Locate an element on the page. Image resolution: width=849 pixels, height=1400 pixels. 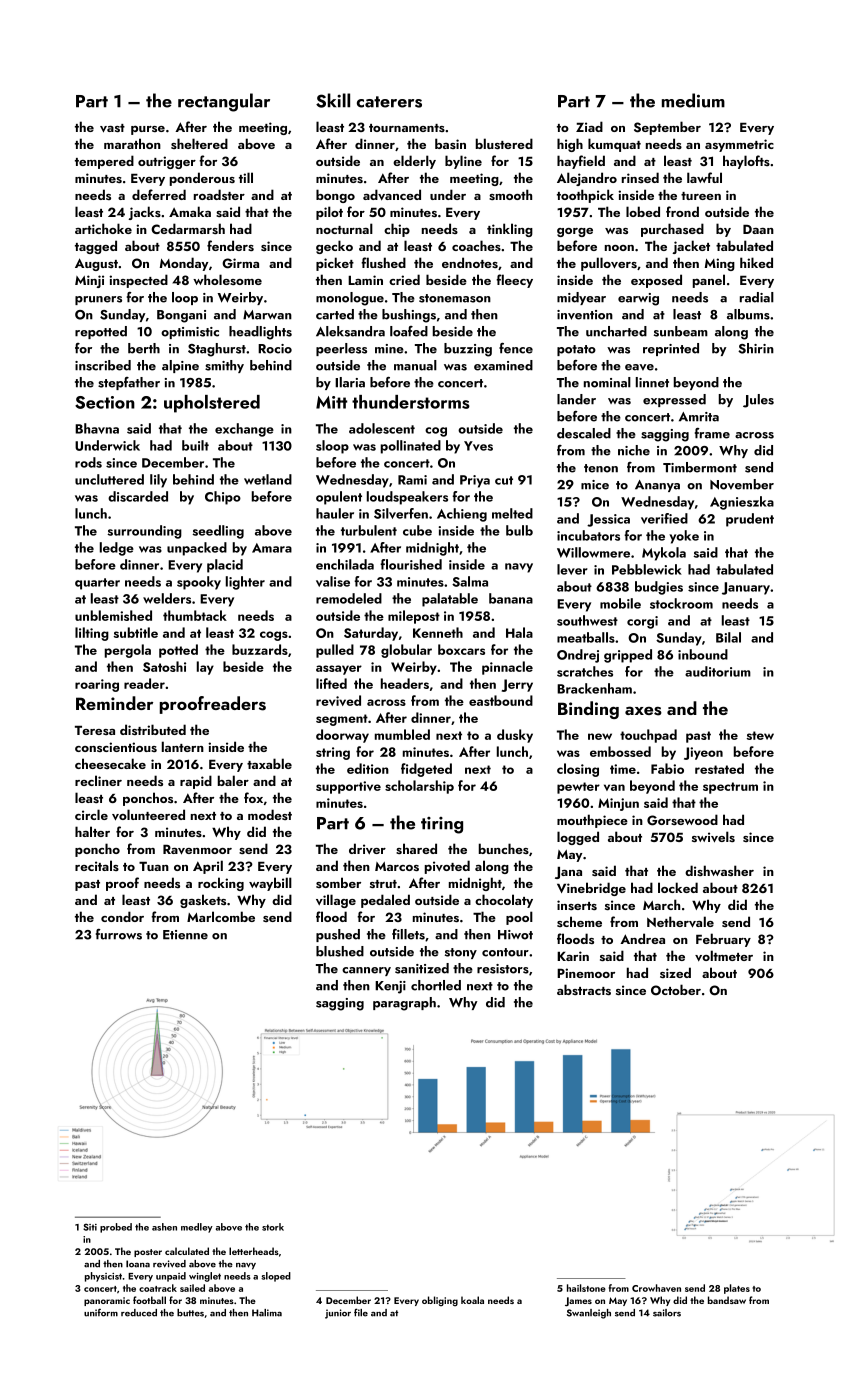
Cedarmarsh is located at coordinates (188, 228).
